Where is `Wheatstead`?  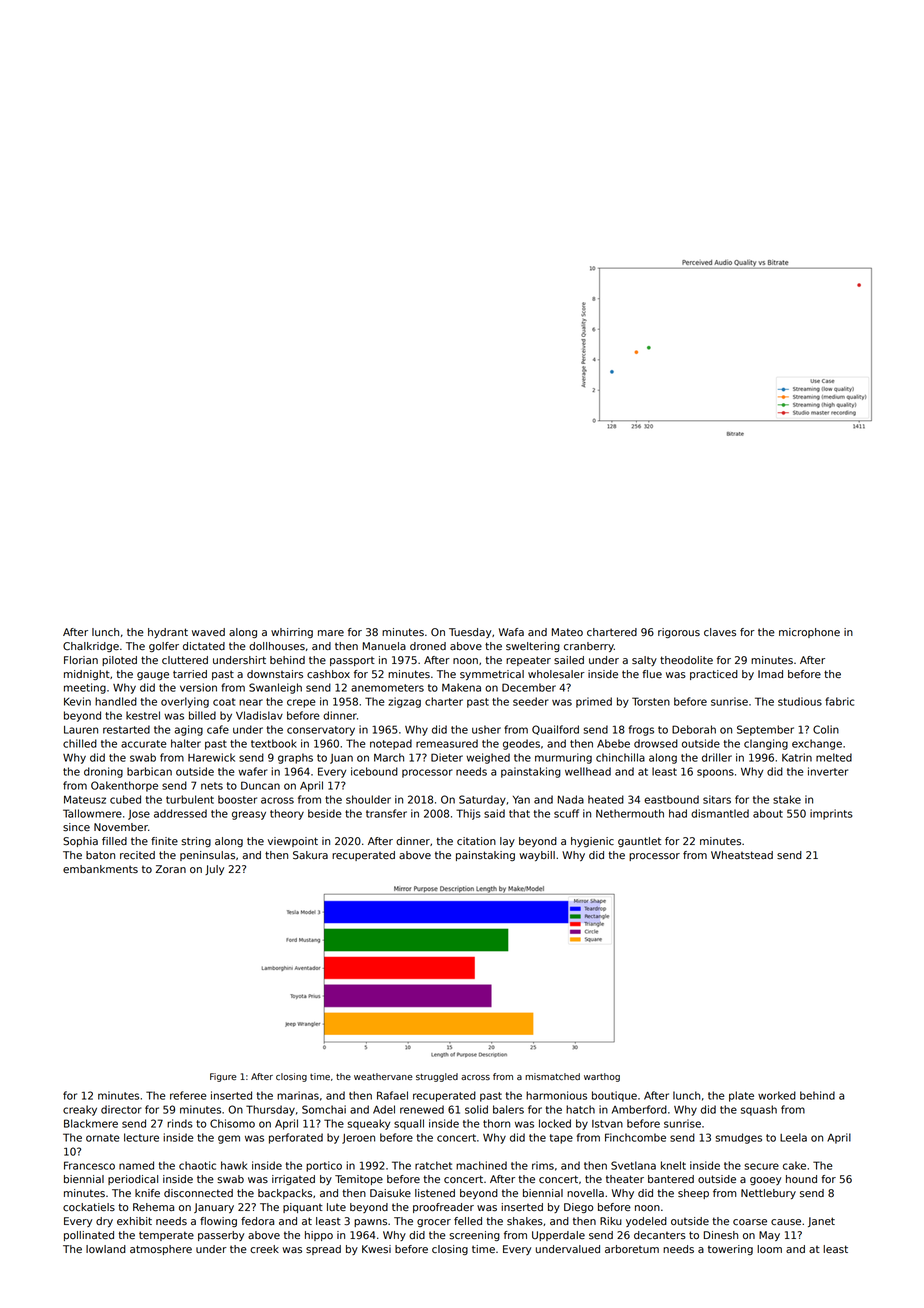 Wheatstead is located at coordinates (742, 855).
